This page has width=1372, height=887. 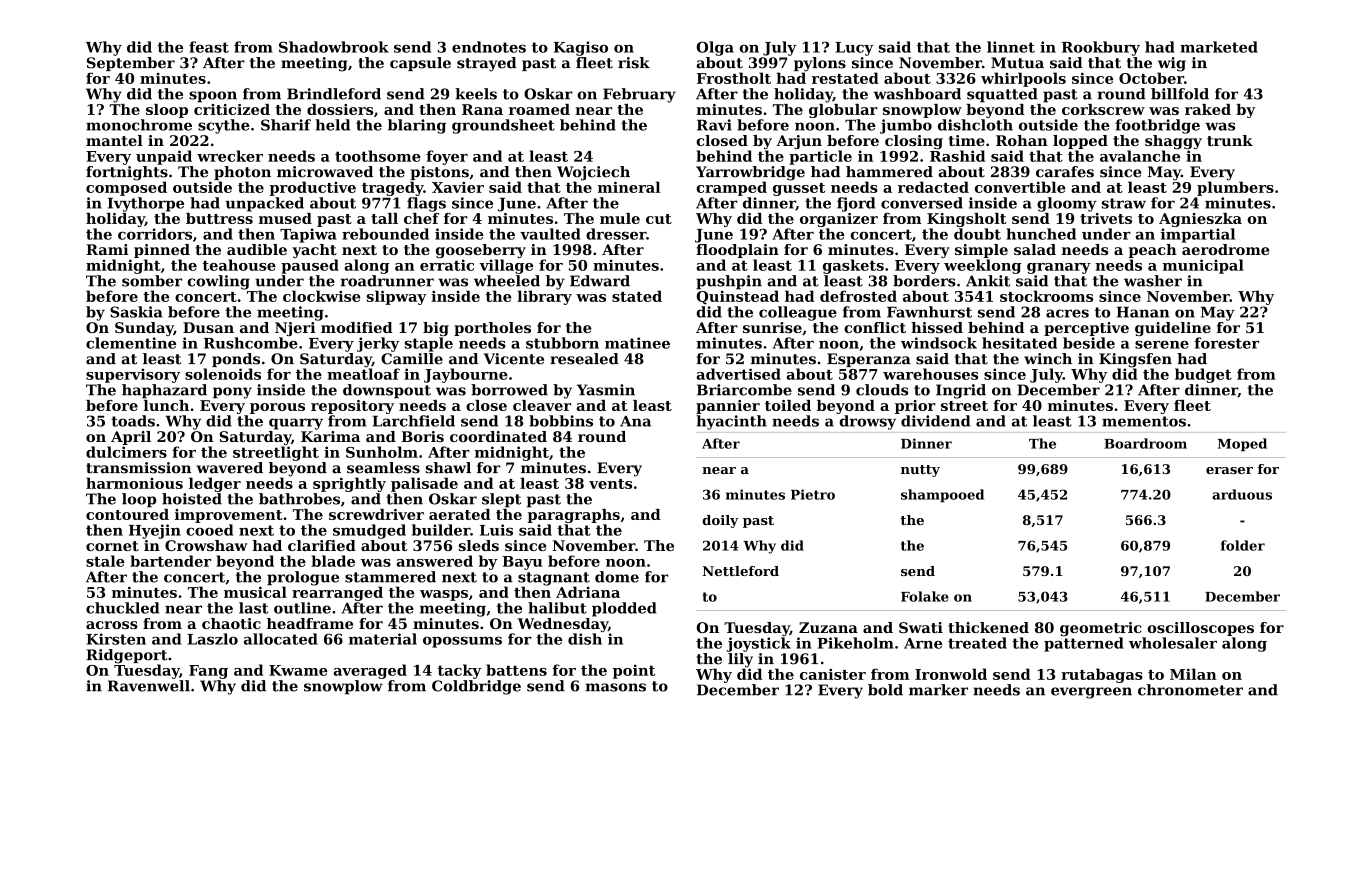 I want to click on arduous, so click(x=1242, y=494).
